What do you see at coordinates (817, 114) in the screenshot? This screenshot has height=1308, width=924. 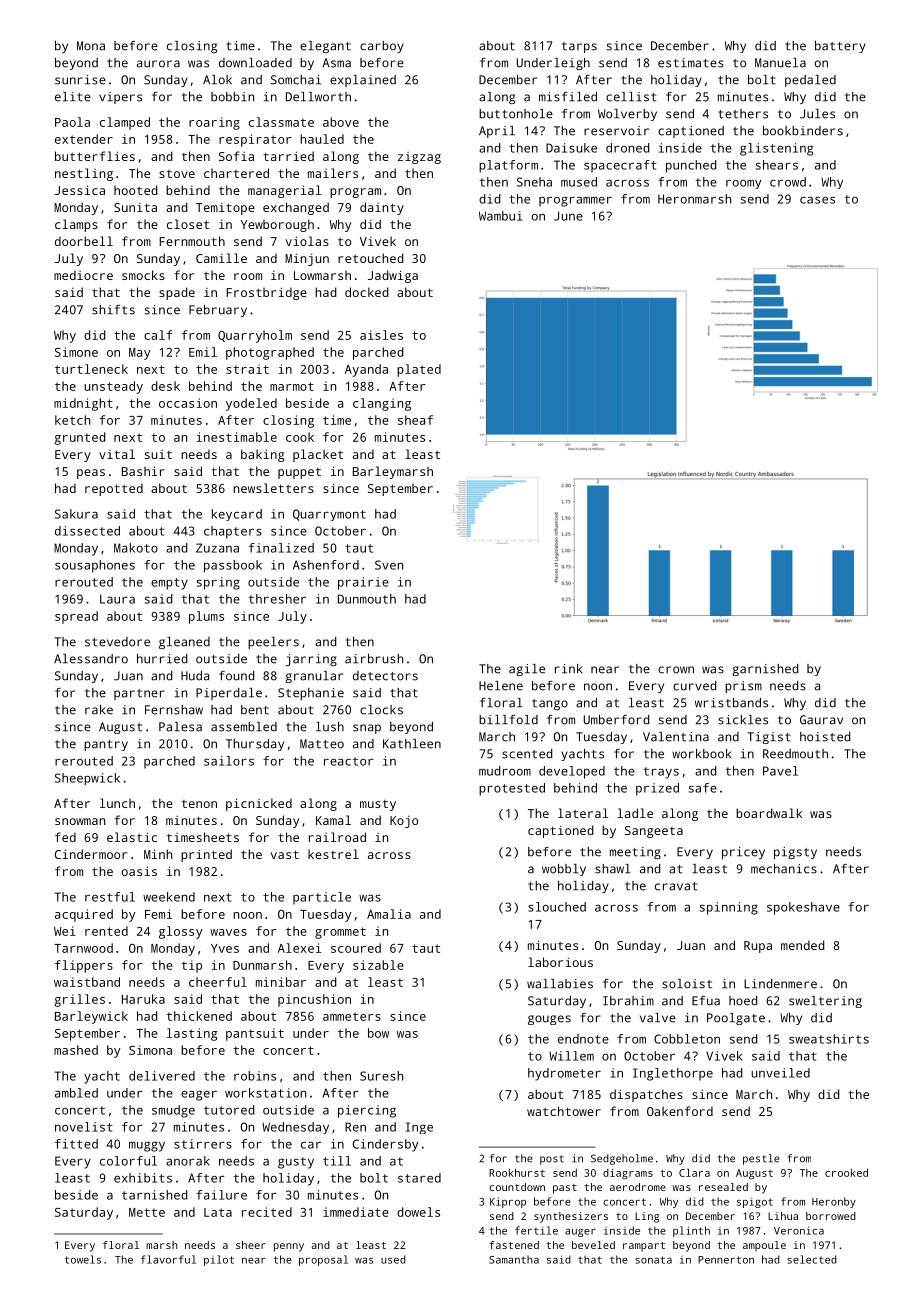 I see `Jules` at bounding box center [817, 114].
